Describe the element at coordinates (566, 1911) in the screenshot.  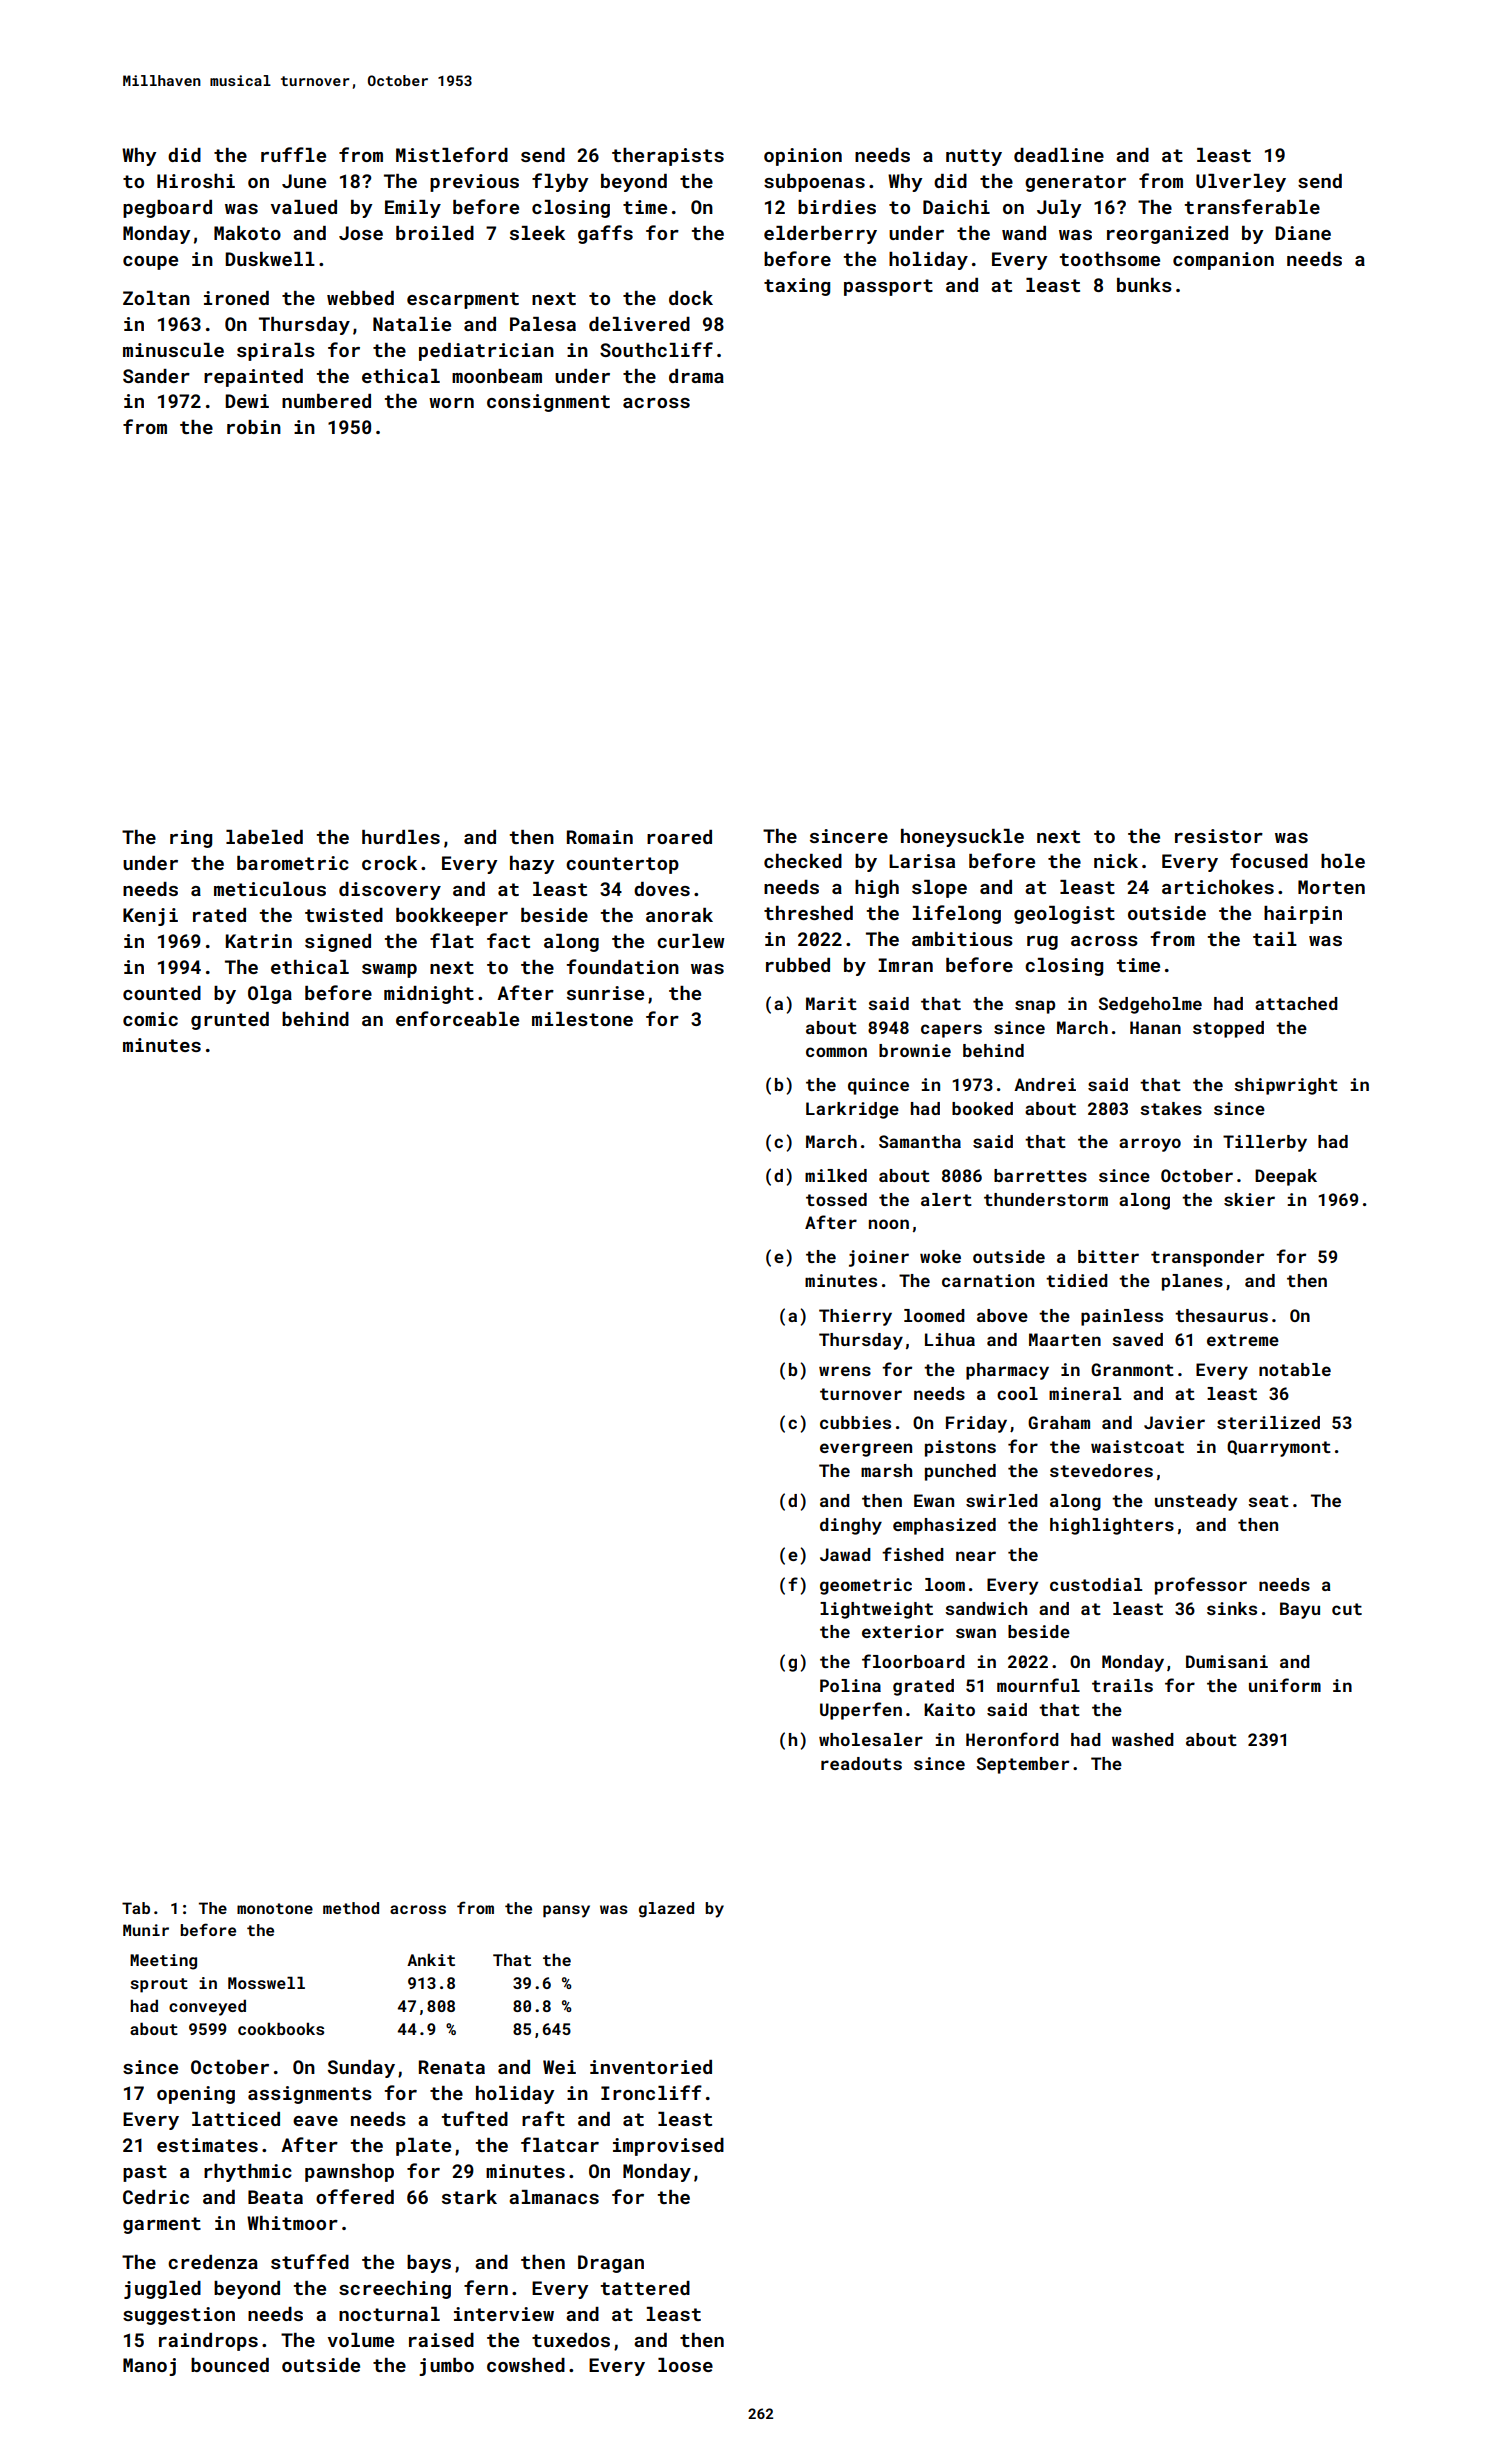
I see `pansy` at that location.
